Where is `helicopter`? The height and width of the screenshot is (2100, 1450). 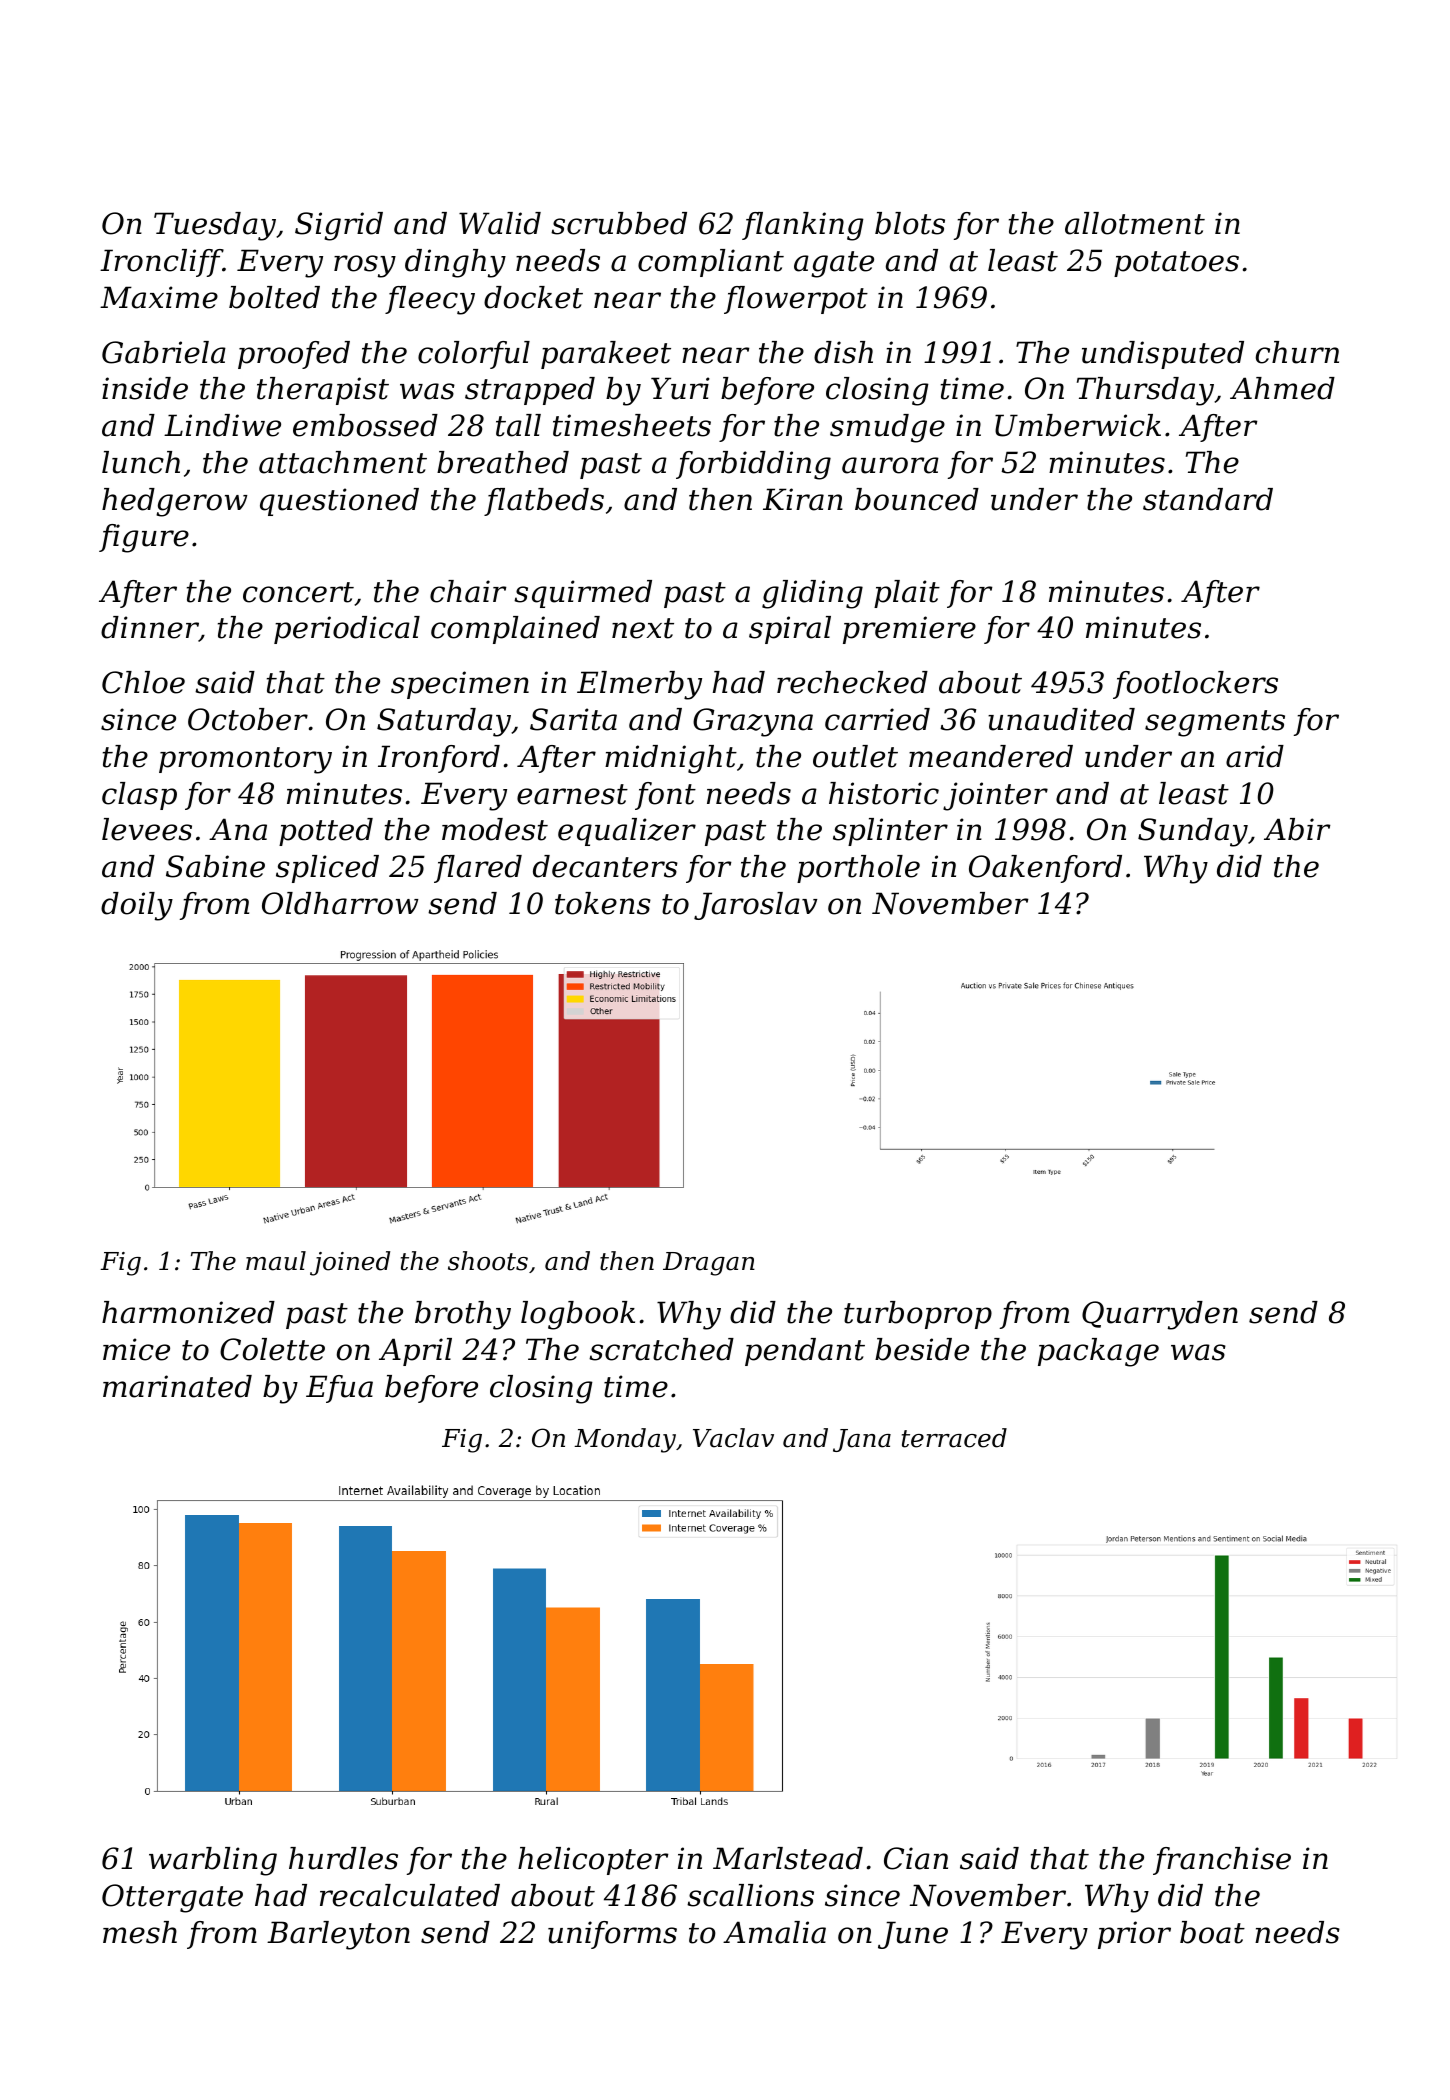
helicopter is located at coordinates (593, 1861).
